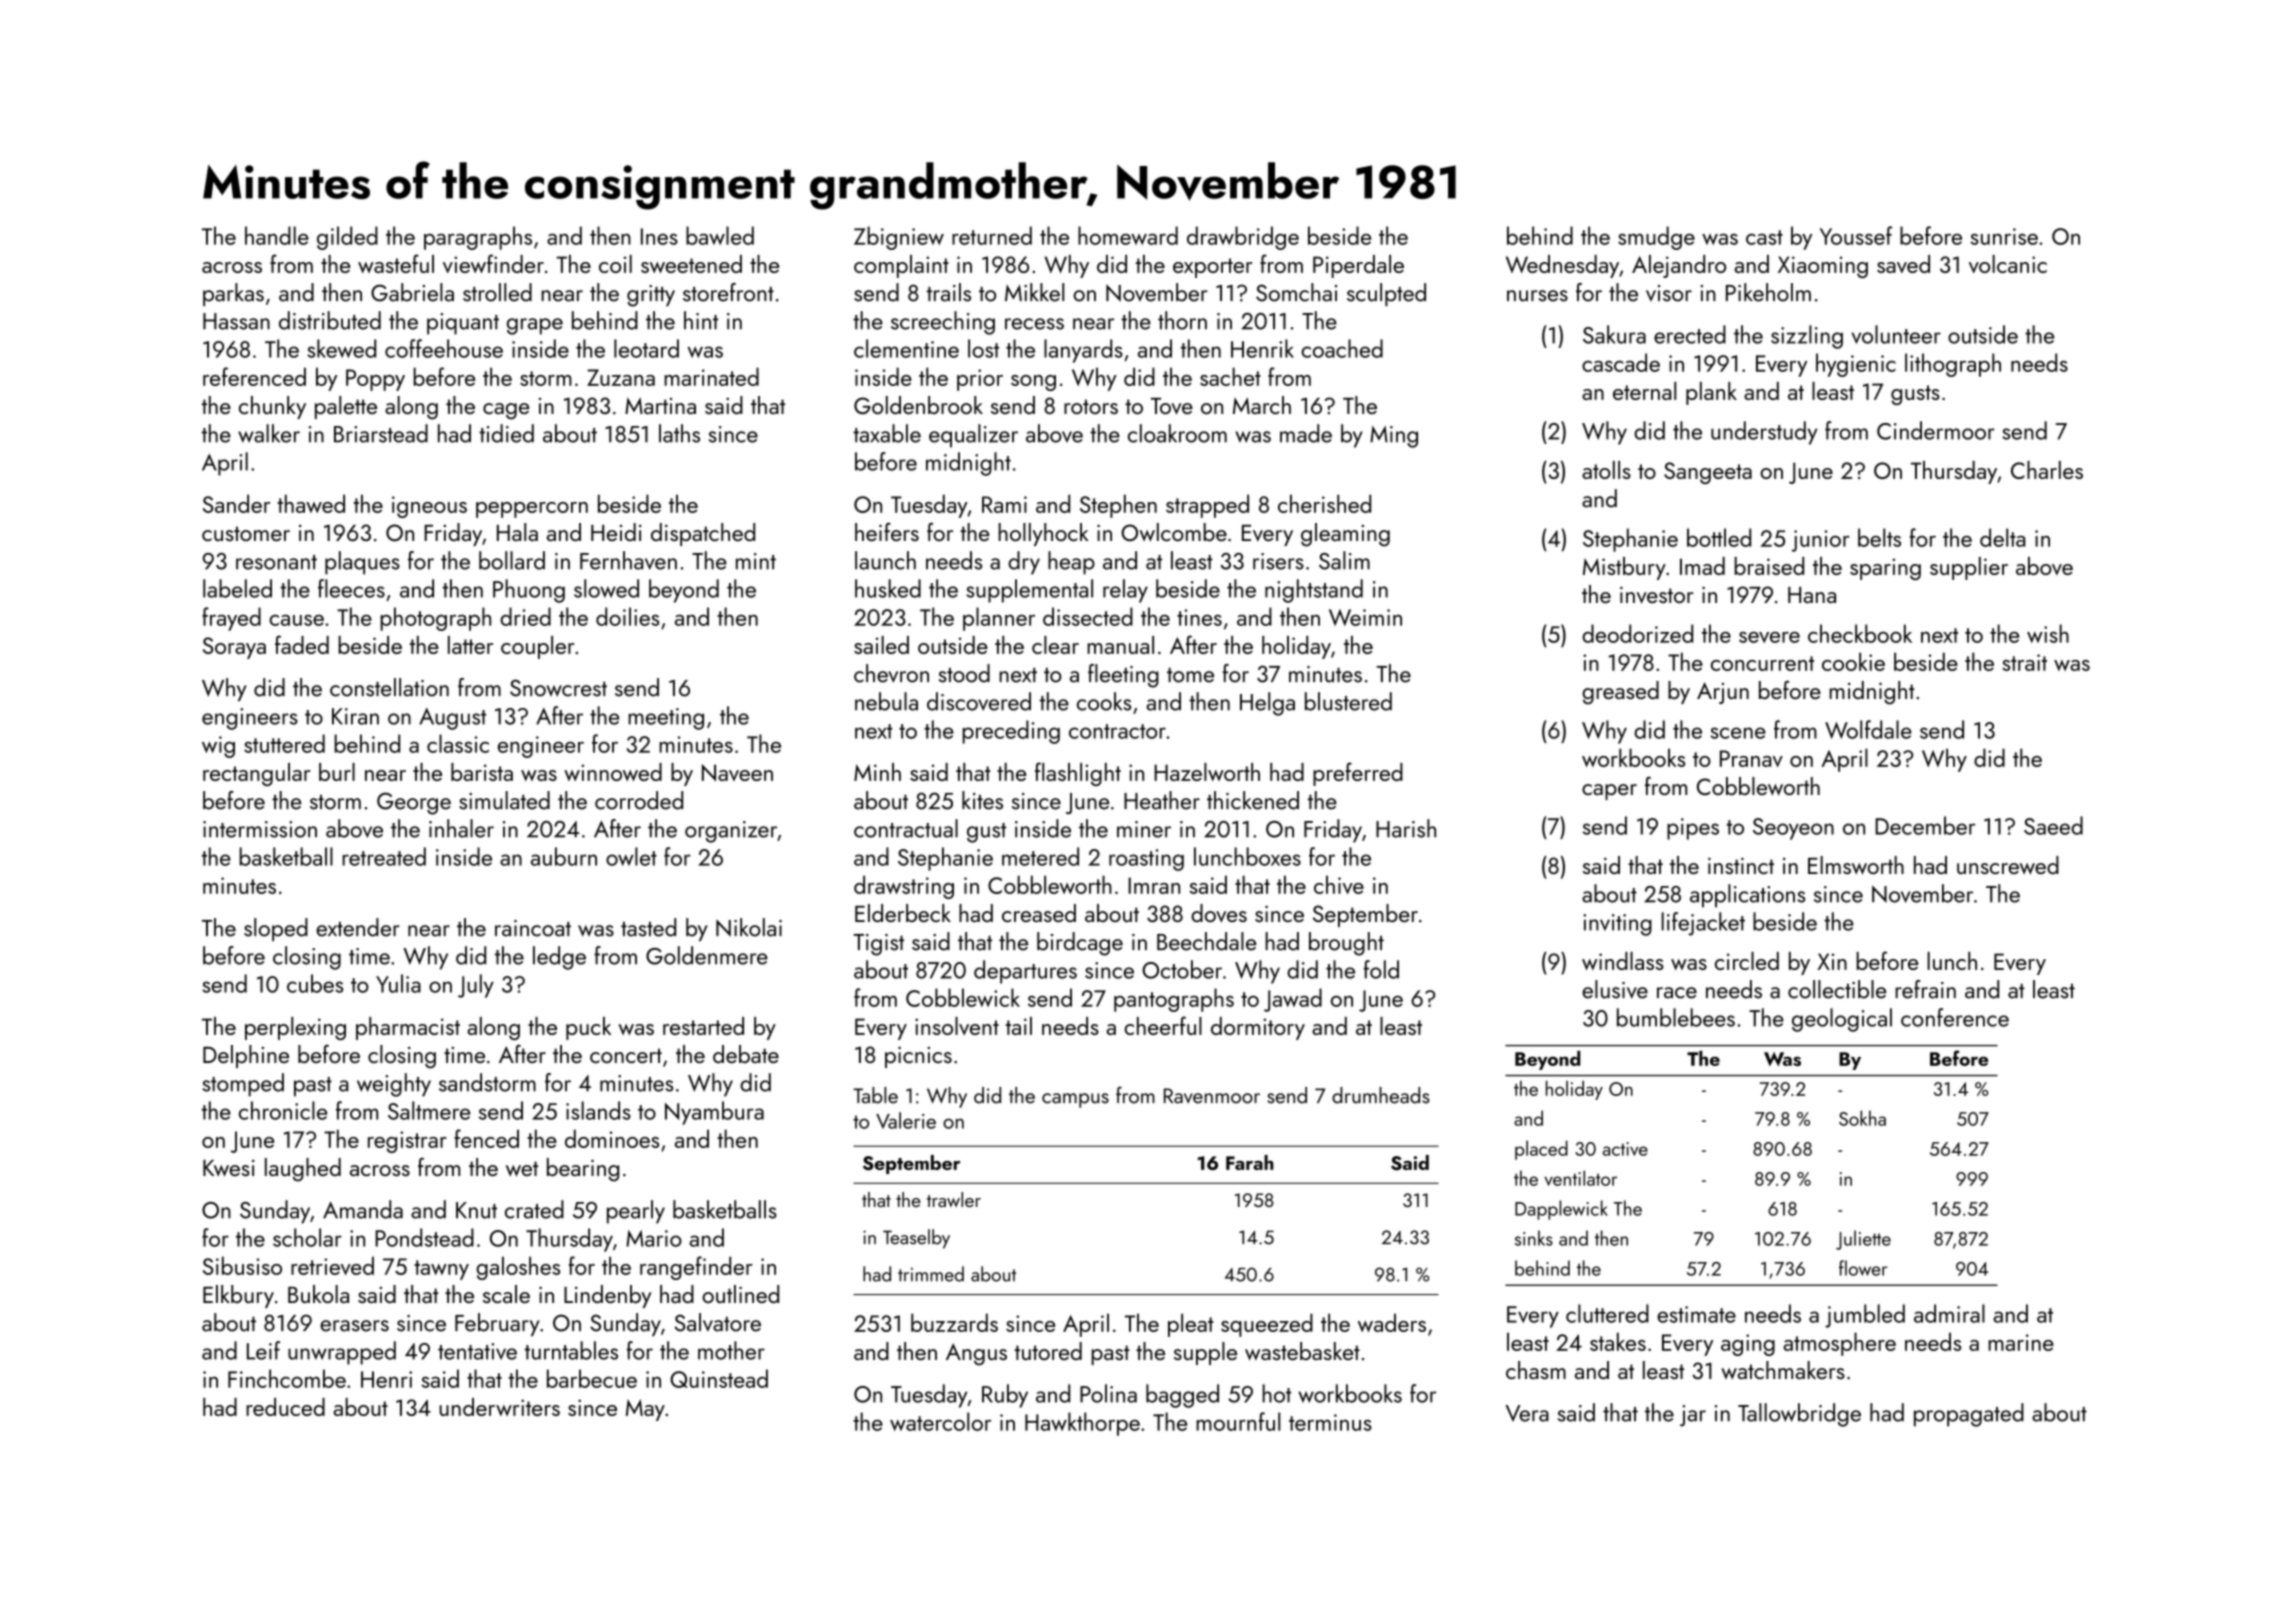 This screenshot has height=1620, width=2292. Describe the element at coordinates (992, 235) in the screenshot. I see `returned` at that location.
